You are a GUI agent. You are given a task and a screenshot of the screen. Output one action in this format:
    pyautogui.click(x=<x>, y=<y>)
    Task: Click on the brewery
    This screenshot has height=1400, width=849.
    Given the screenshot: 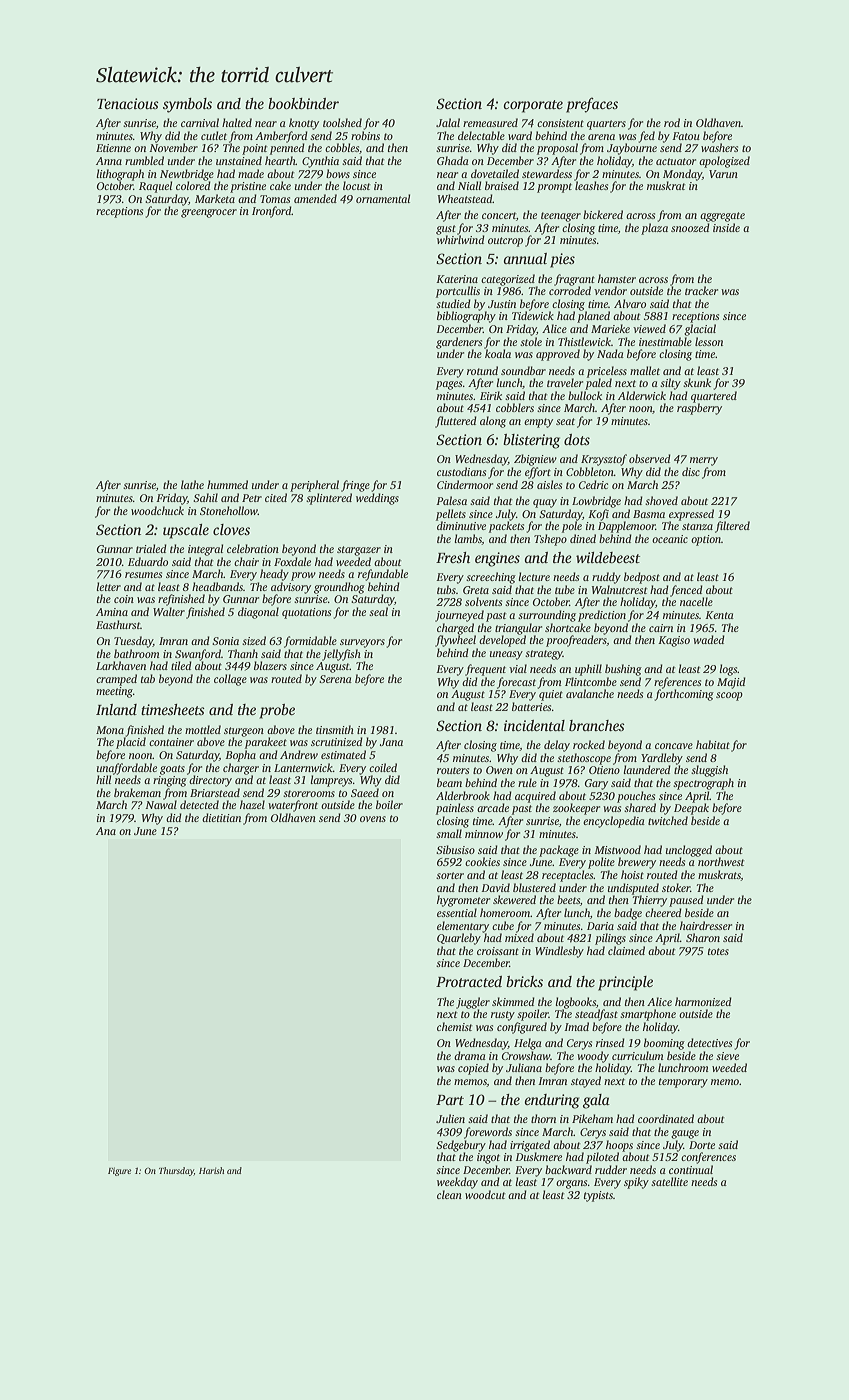 What is the action you would take?
    pyautogui.click(x=637, y=863)
